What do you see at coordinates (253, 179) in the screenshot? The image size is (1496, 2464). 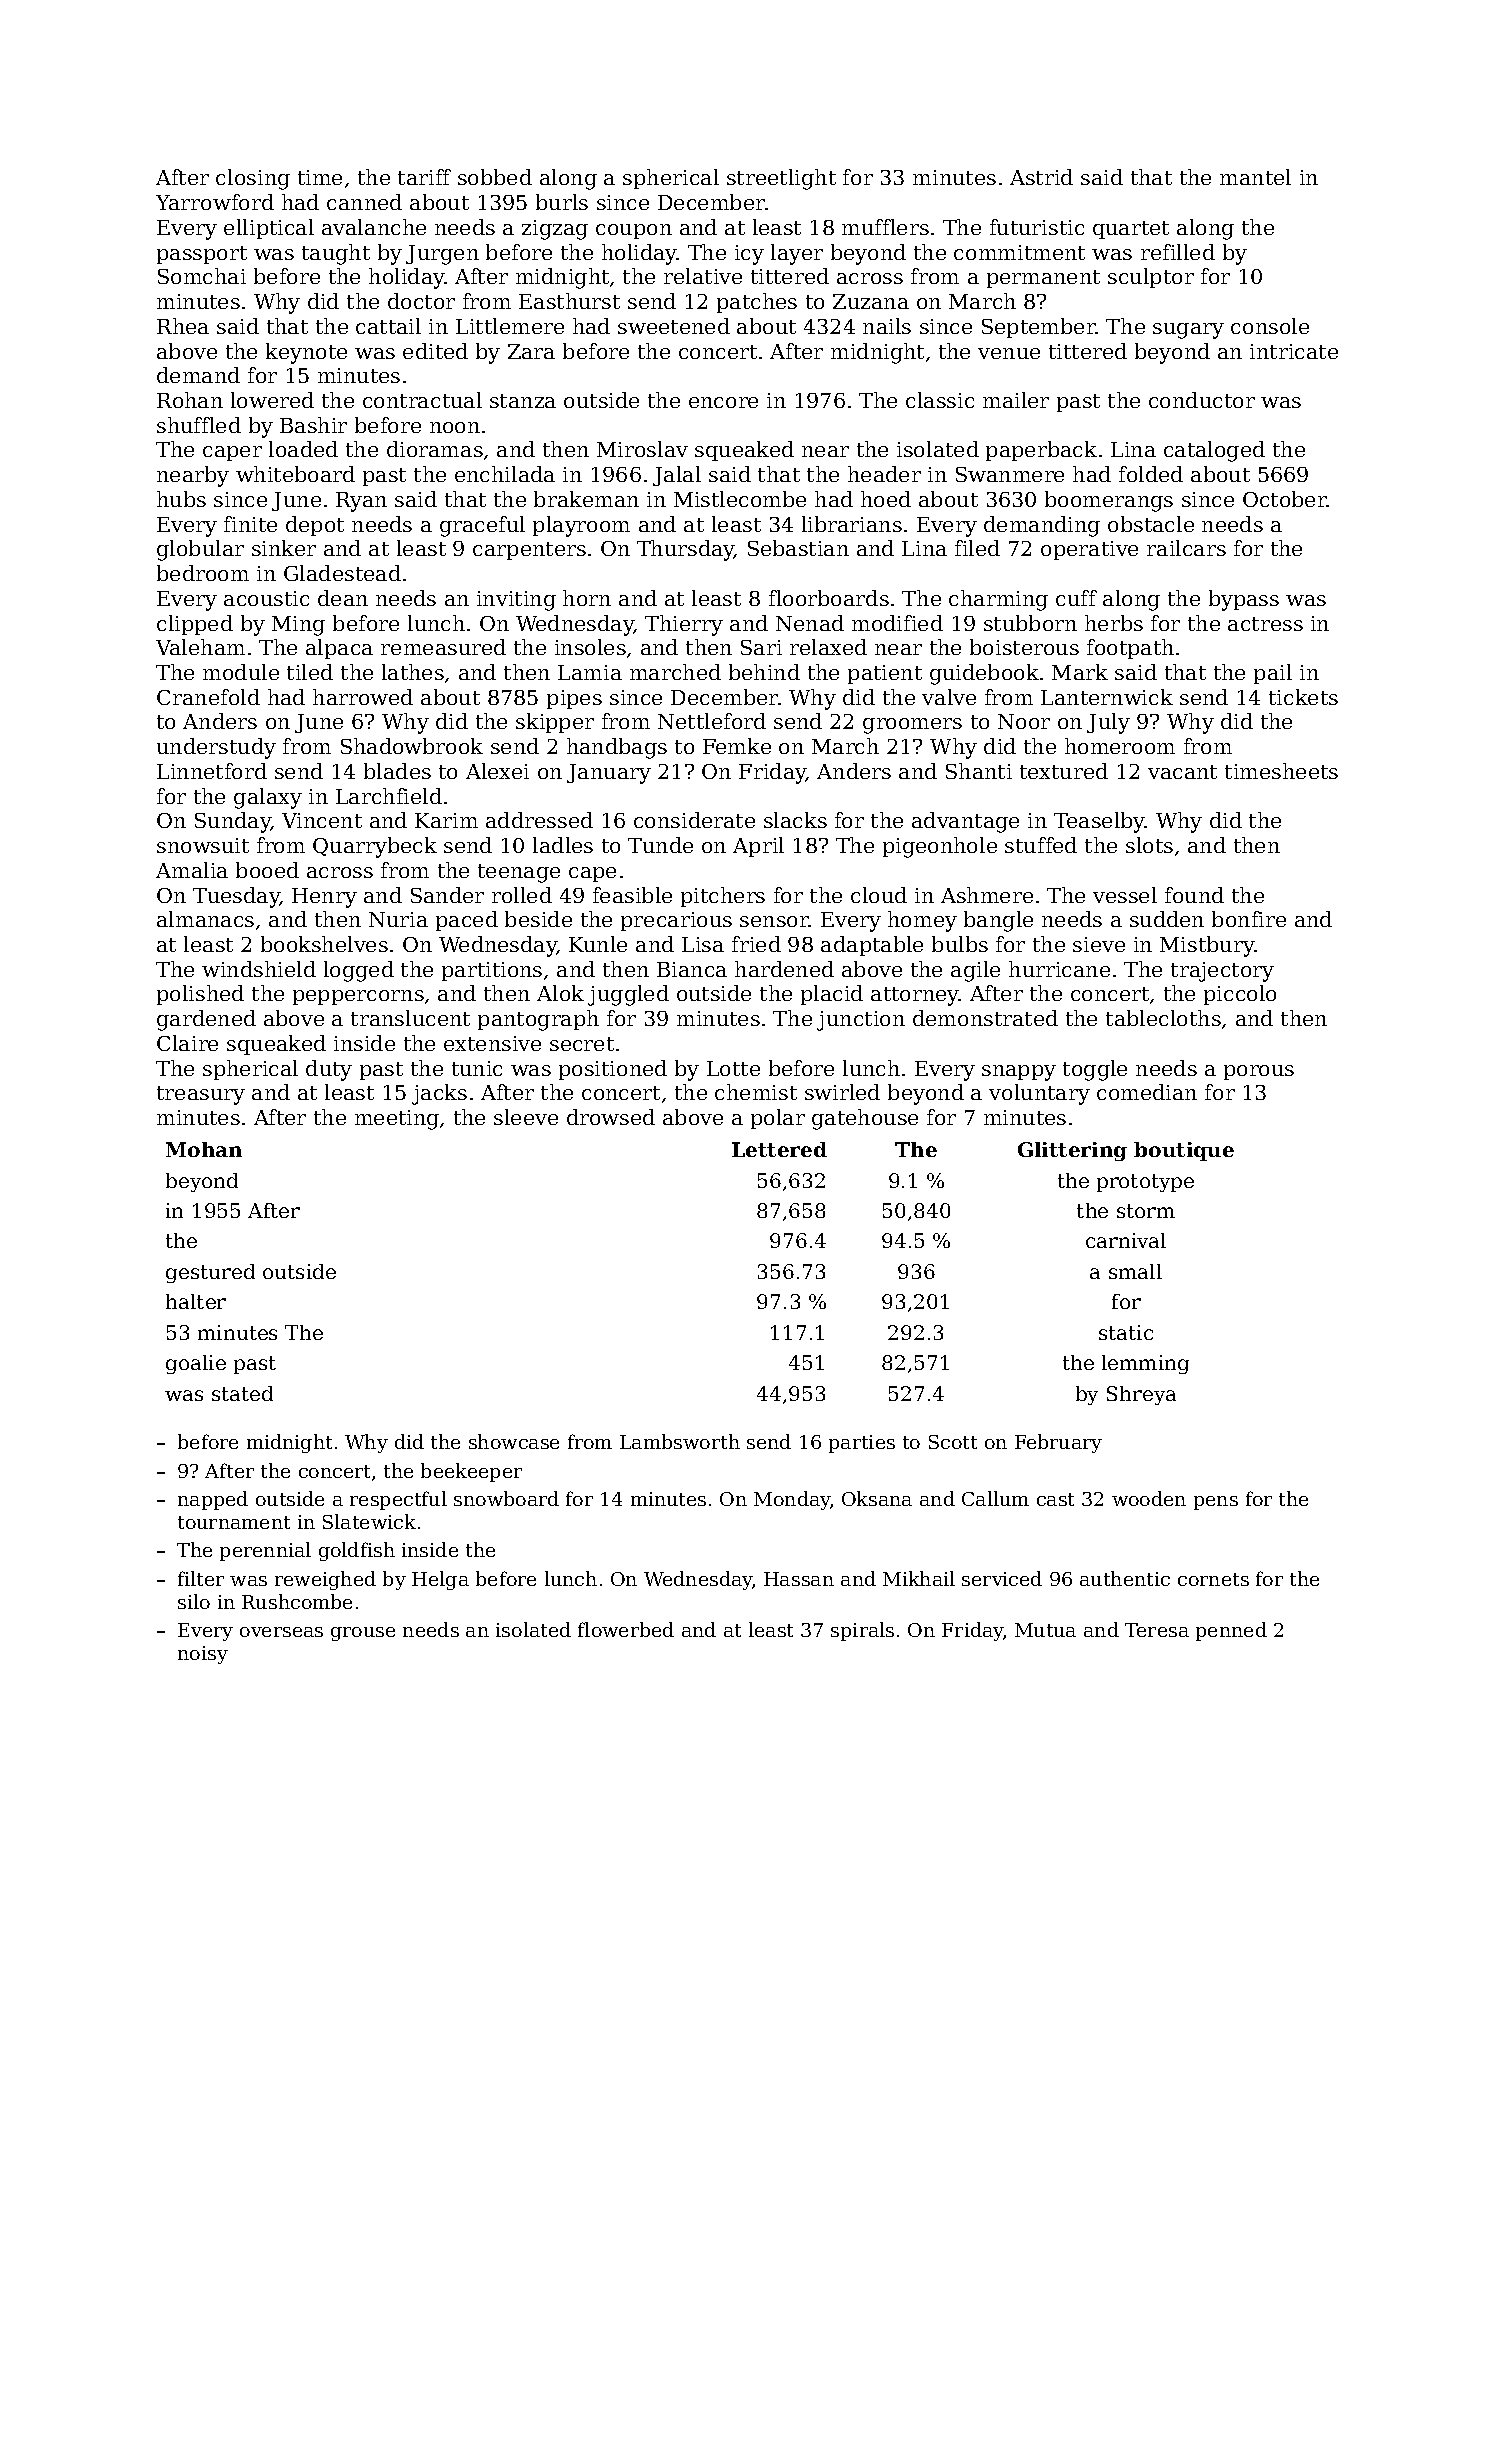 I see `closing` at bounding box center [253, 179].
